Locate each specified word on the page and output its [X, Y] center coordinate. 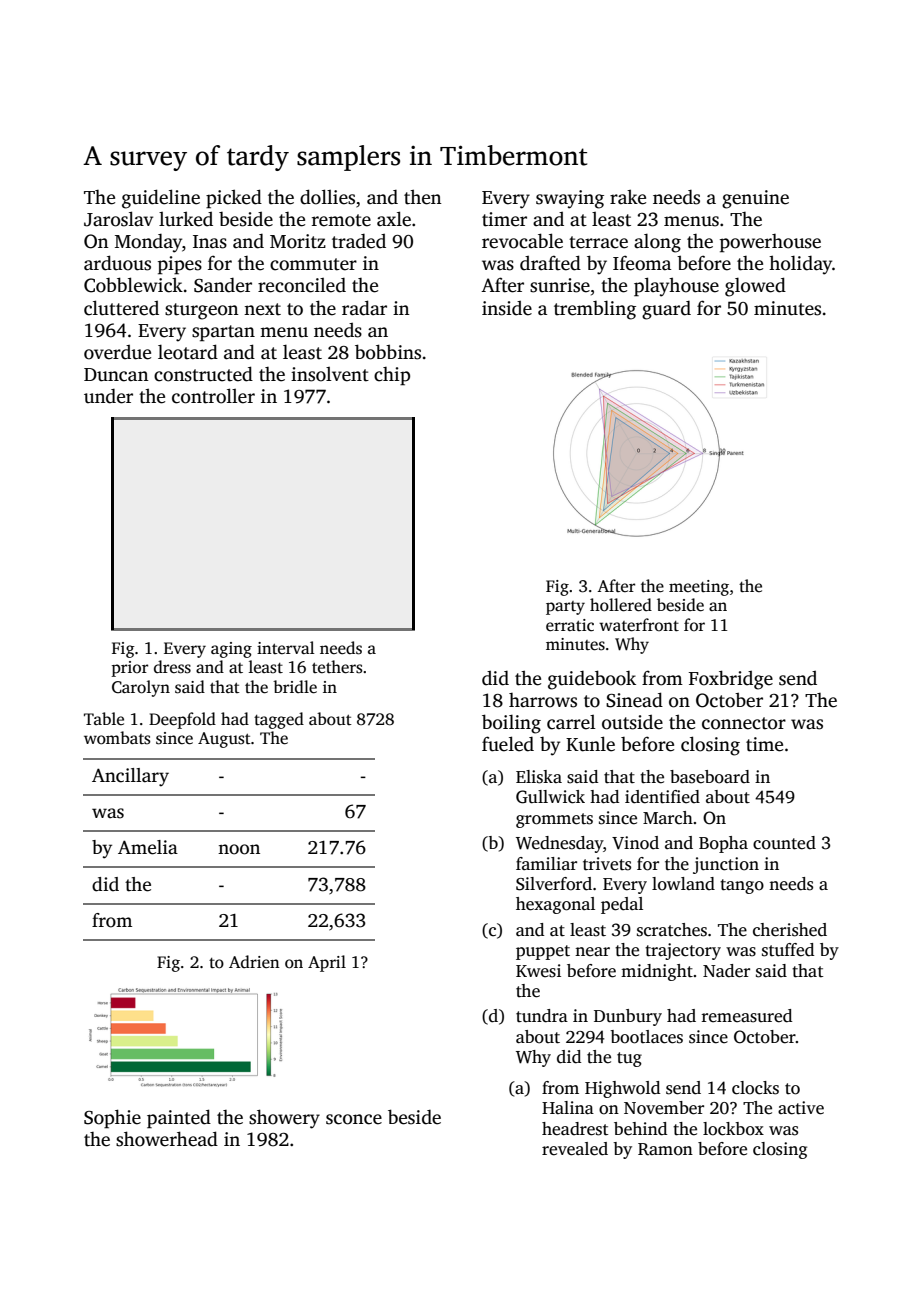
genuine [755, 199]
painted [179, 1119]
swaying [570, 199]
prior [130, 669]
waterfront [639, 625]
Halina [568, 1107]
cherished [790, 930]
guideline [161, 199]
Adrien [254, 962]
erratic [570, 625]
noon [239, 849]
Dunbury [628, 1017]
